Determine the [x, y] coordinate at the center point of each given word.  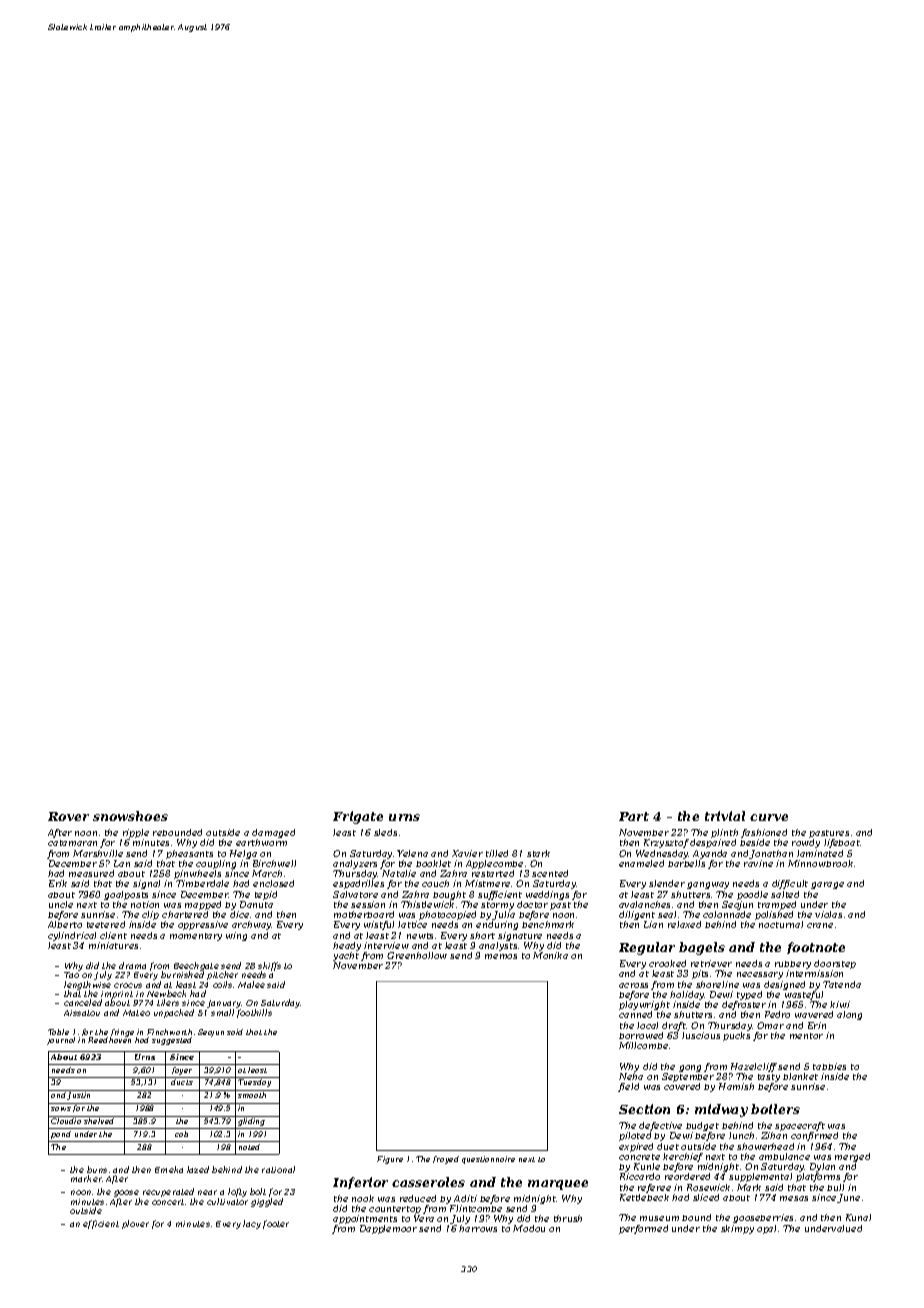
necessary [760, 975]
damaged [273, 833]
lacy [252, 1224]
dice [239, 914]
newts [420, 936]
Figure [390, 1160]
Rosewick [708, 1187]
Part [634, 816]
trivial [725, 816]
